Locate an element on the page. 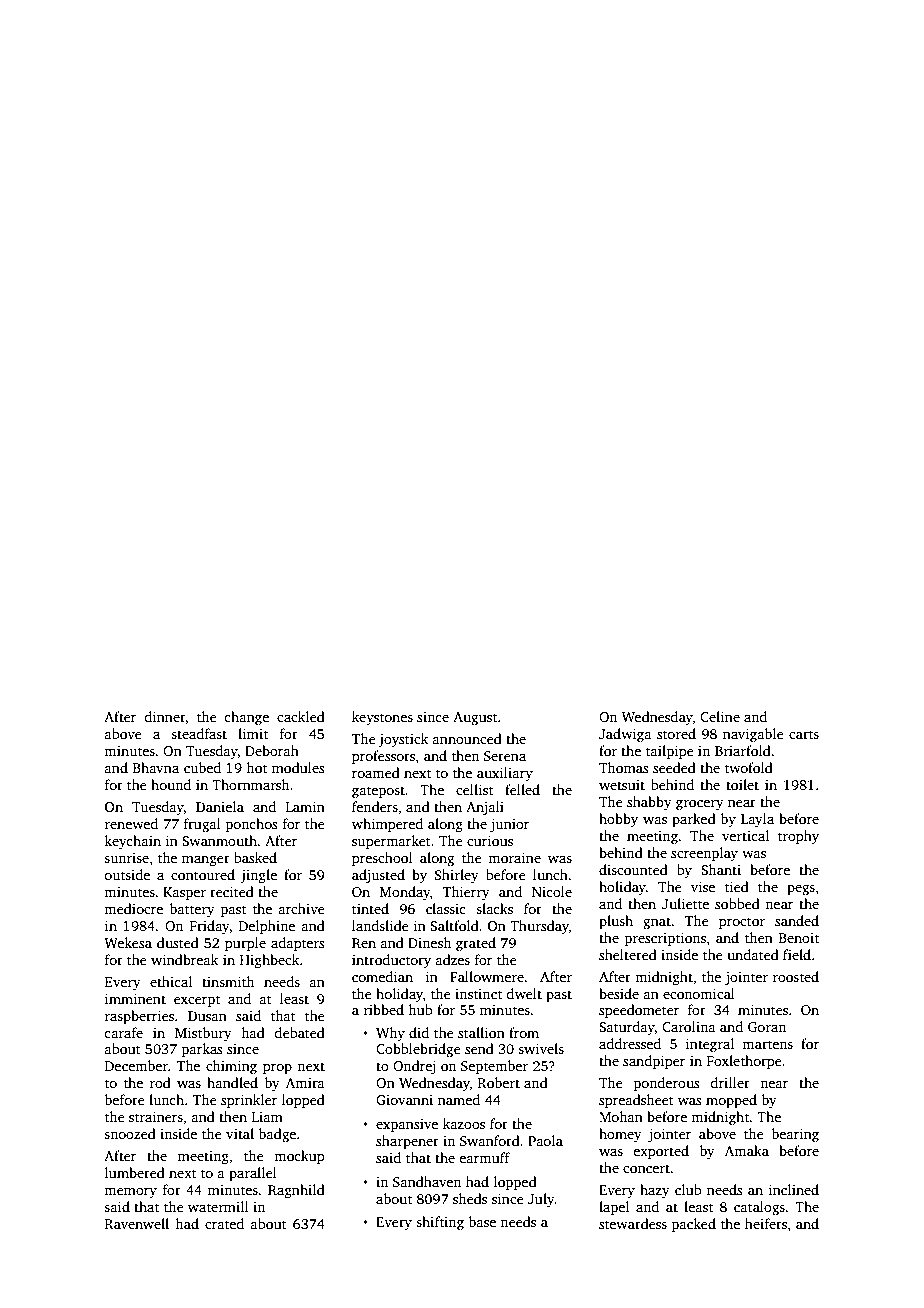 The image size is (924, 1308). cackled is located at coordinates (301, 716).
